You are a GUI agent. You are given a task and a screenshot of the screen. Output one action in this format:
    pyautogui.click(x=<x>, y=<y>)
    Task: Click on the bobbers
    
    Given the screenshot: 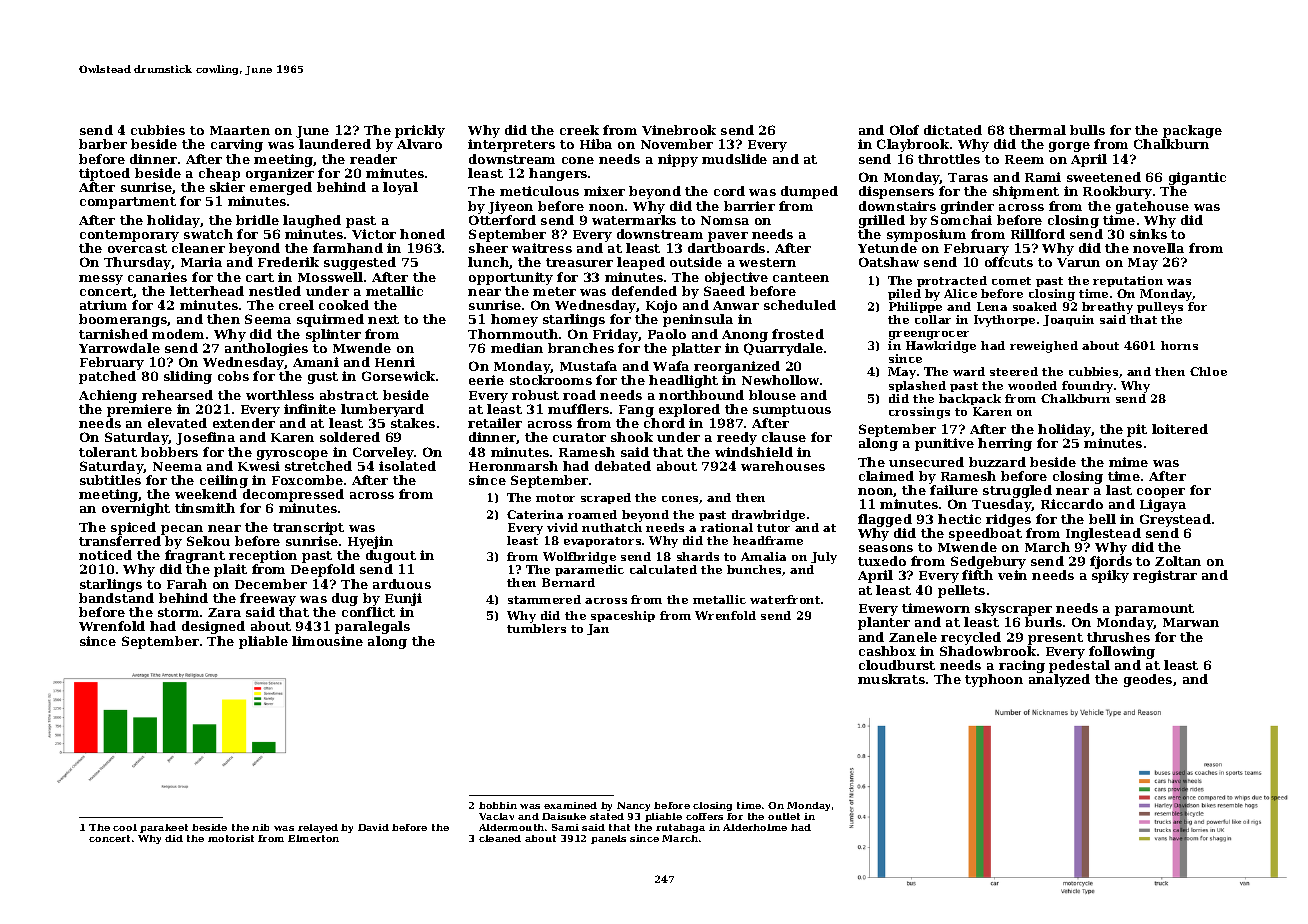 What is the action you would take?
    pyautogui.click(x=169, y=452)
